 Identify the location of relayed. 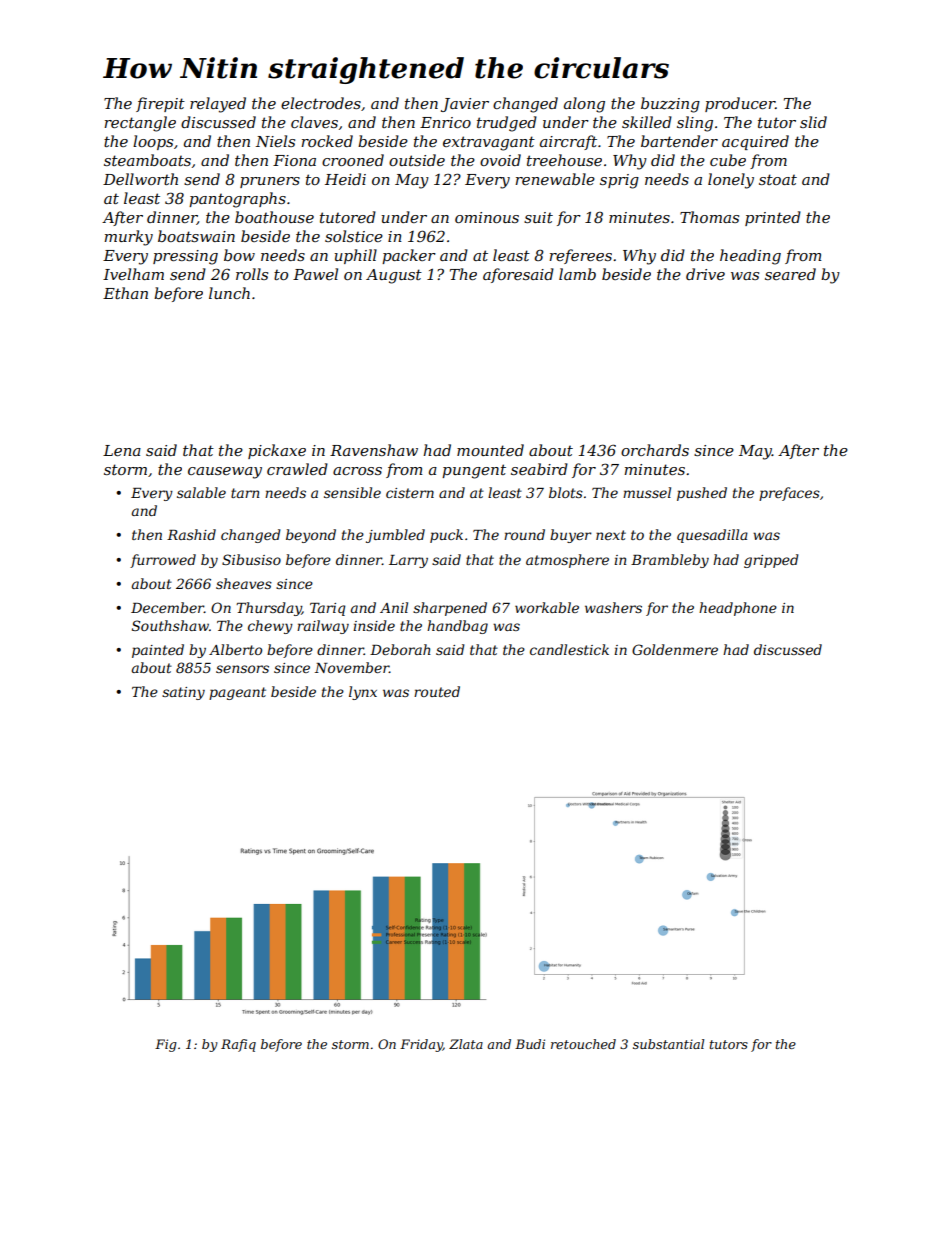
(218, 105).
